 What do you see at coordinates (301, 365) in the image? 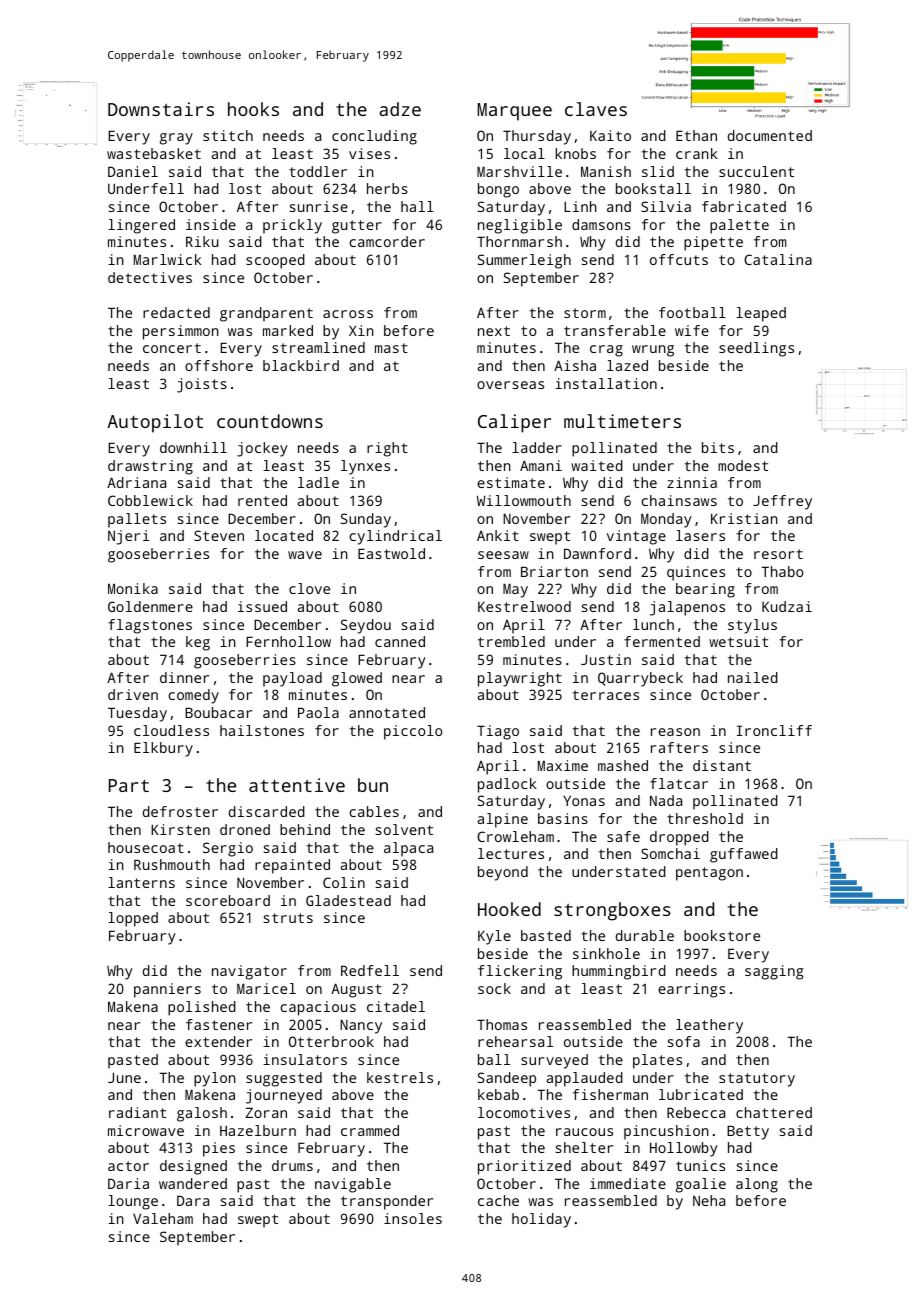
I see `blackbird` at bounding box center [301, 365].
